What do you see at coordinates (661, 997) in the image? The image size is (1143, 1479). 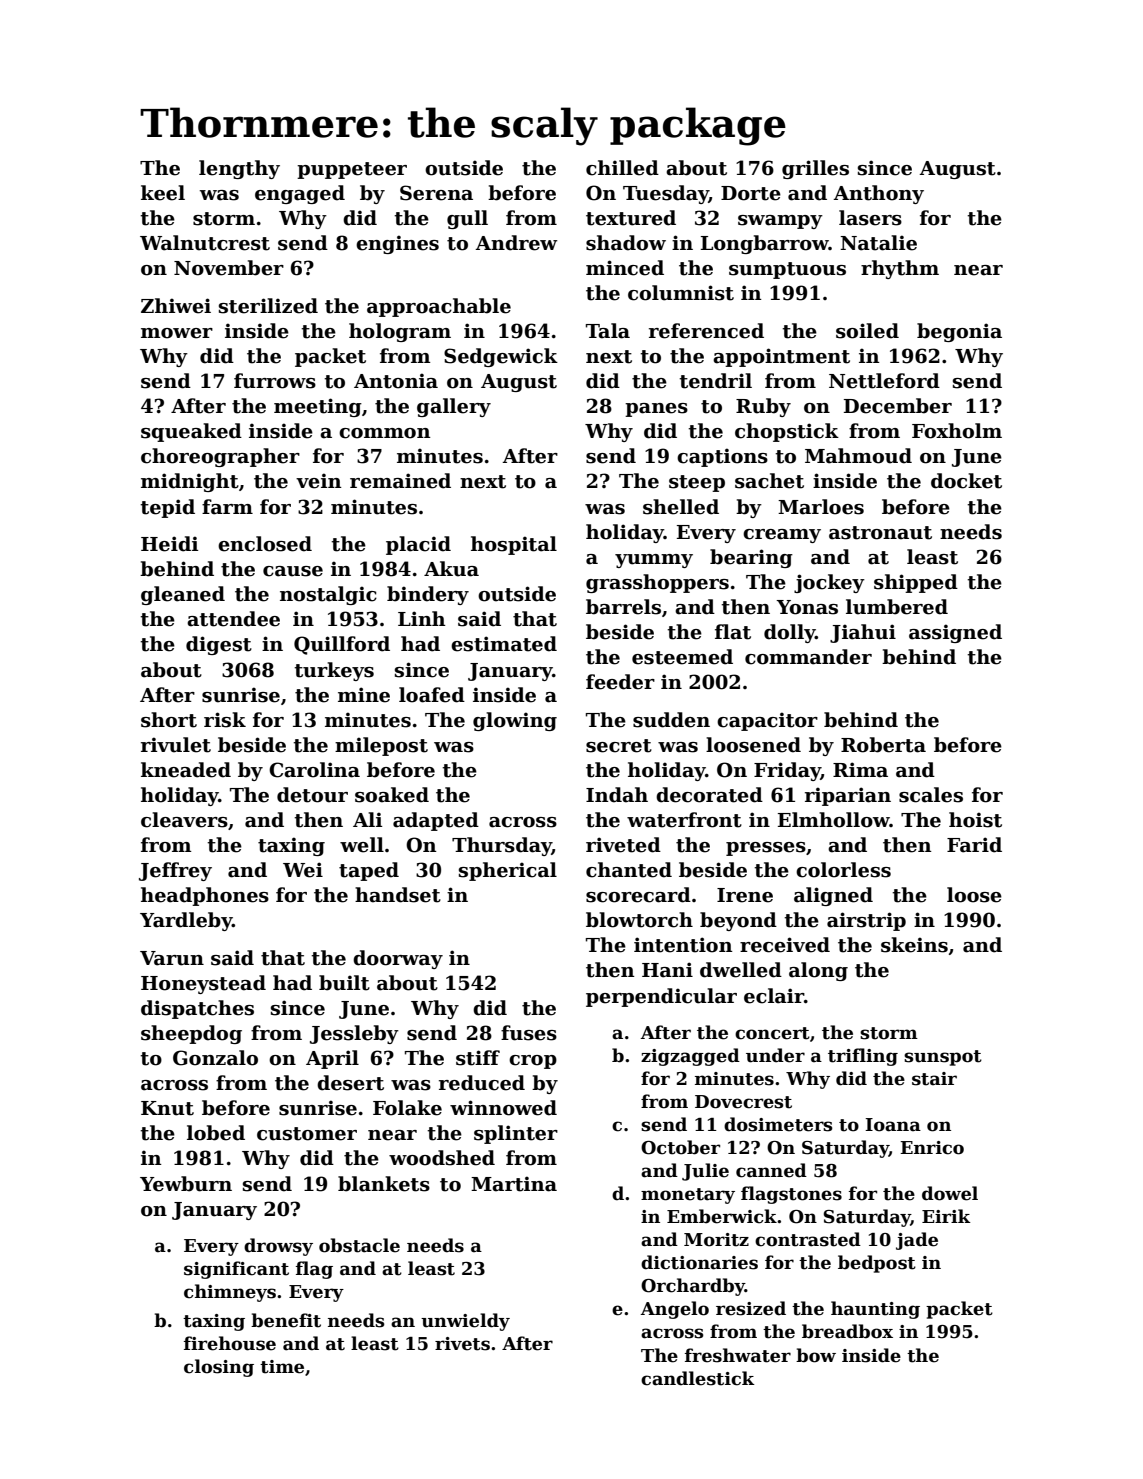 I see `perpendicular` at bounding box center [661, 997].
